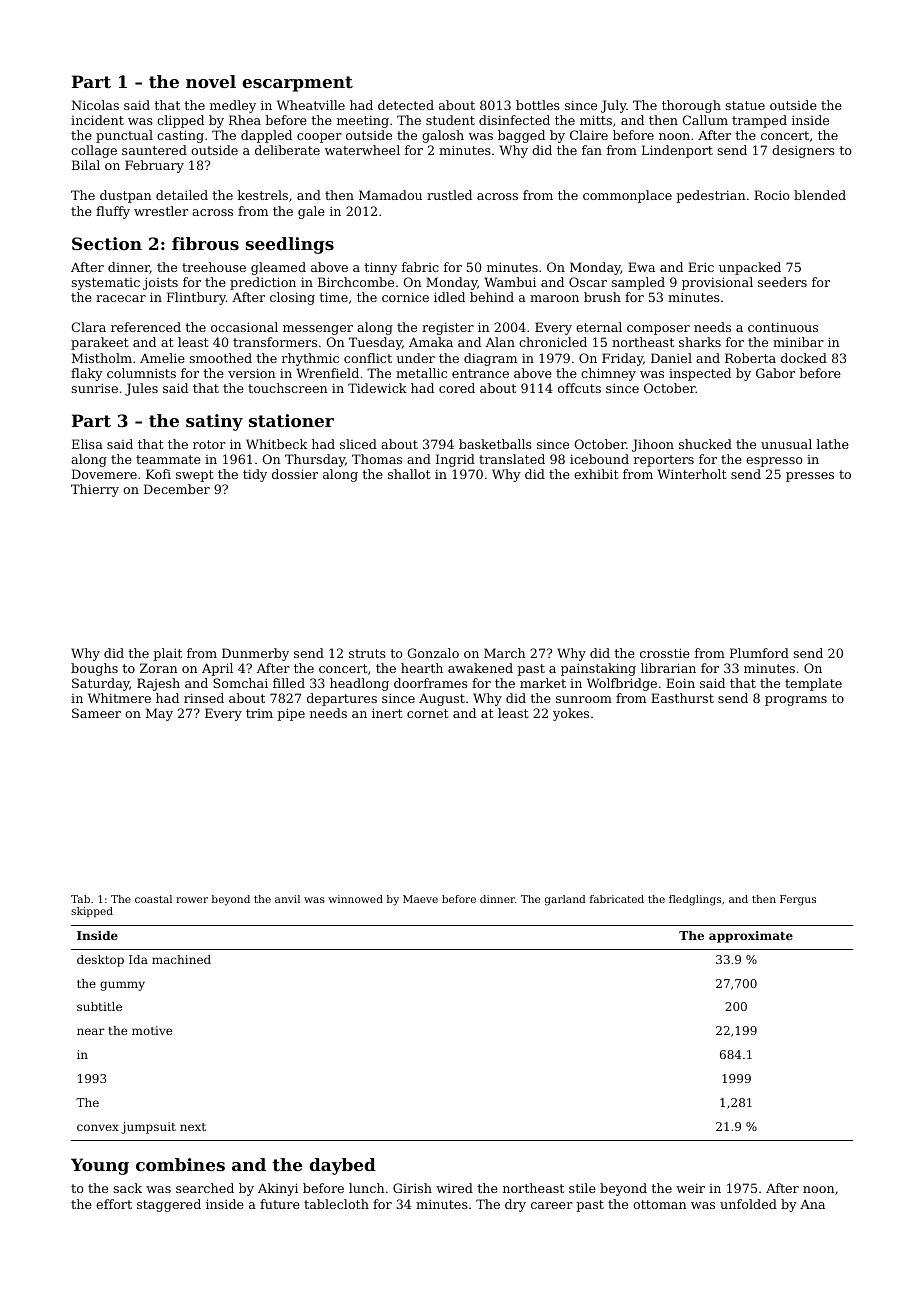 The height and width of the screenshot is (1308, 924). Describe the element at coordinates (99, 1006) in the screenshot. I see `subtitle` at that location.
